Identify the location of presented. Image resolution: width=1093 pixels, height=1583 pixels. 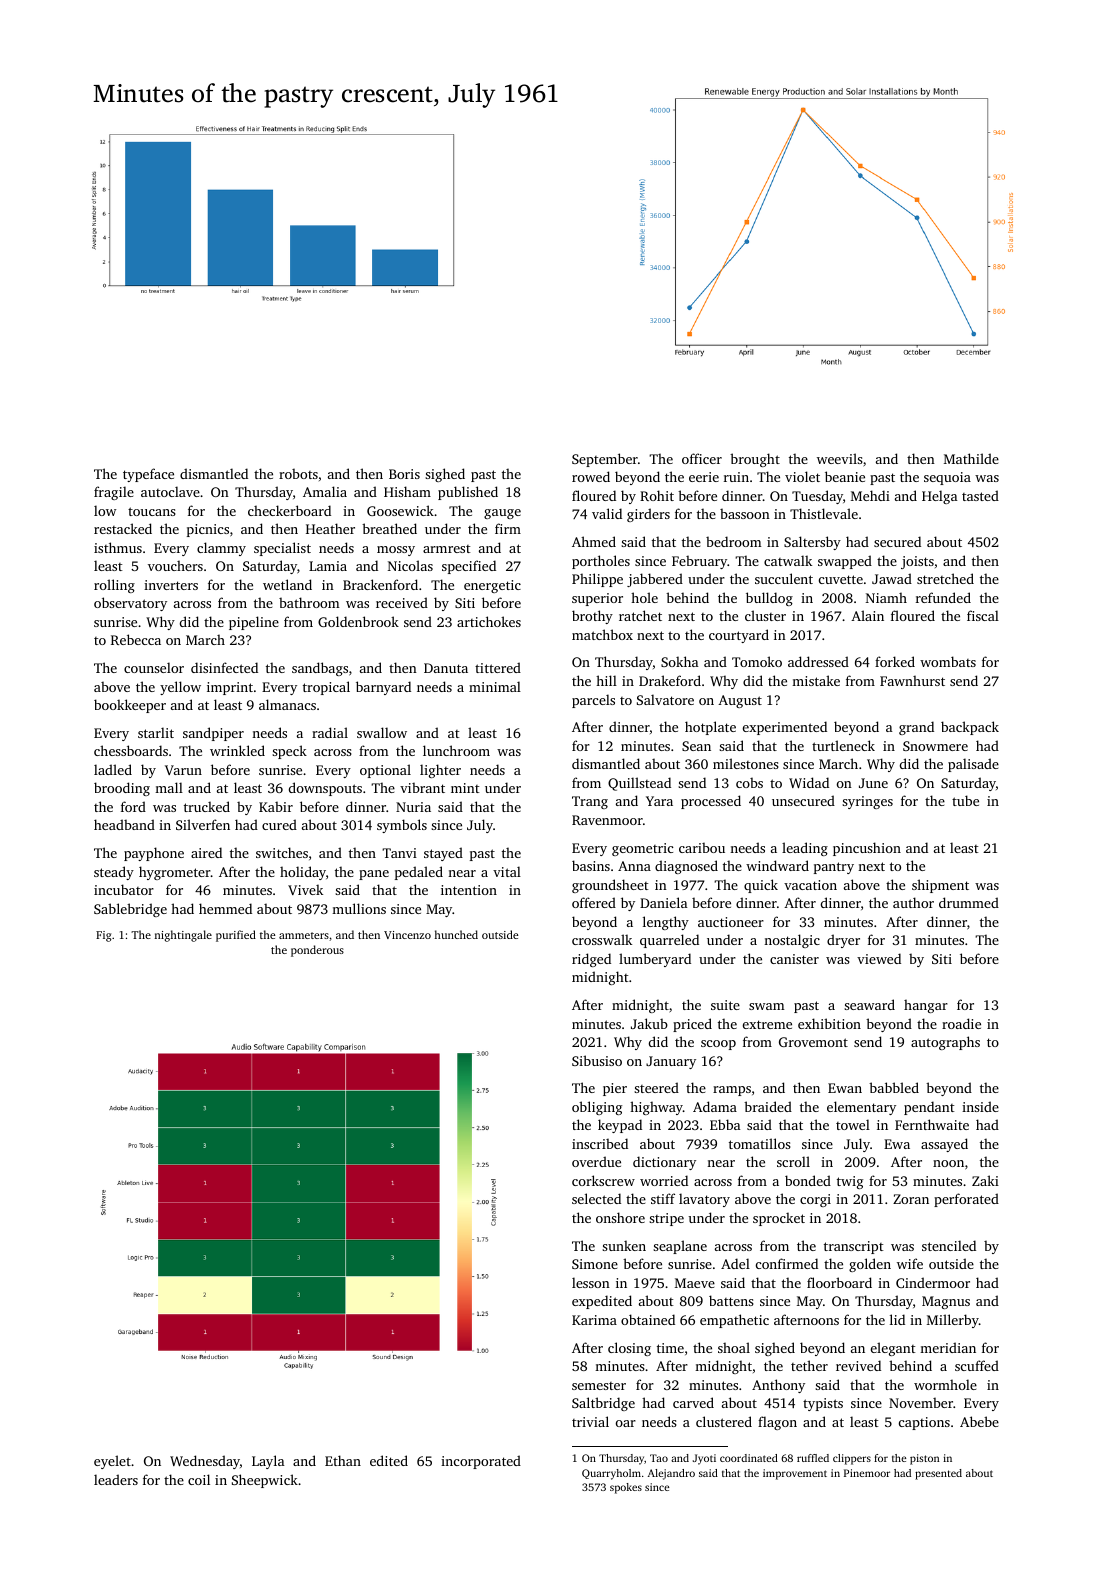
(938, 1474).
